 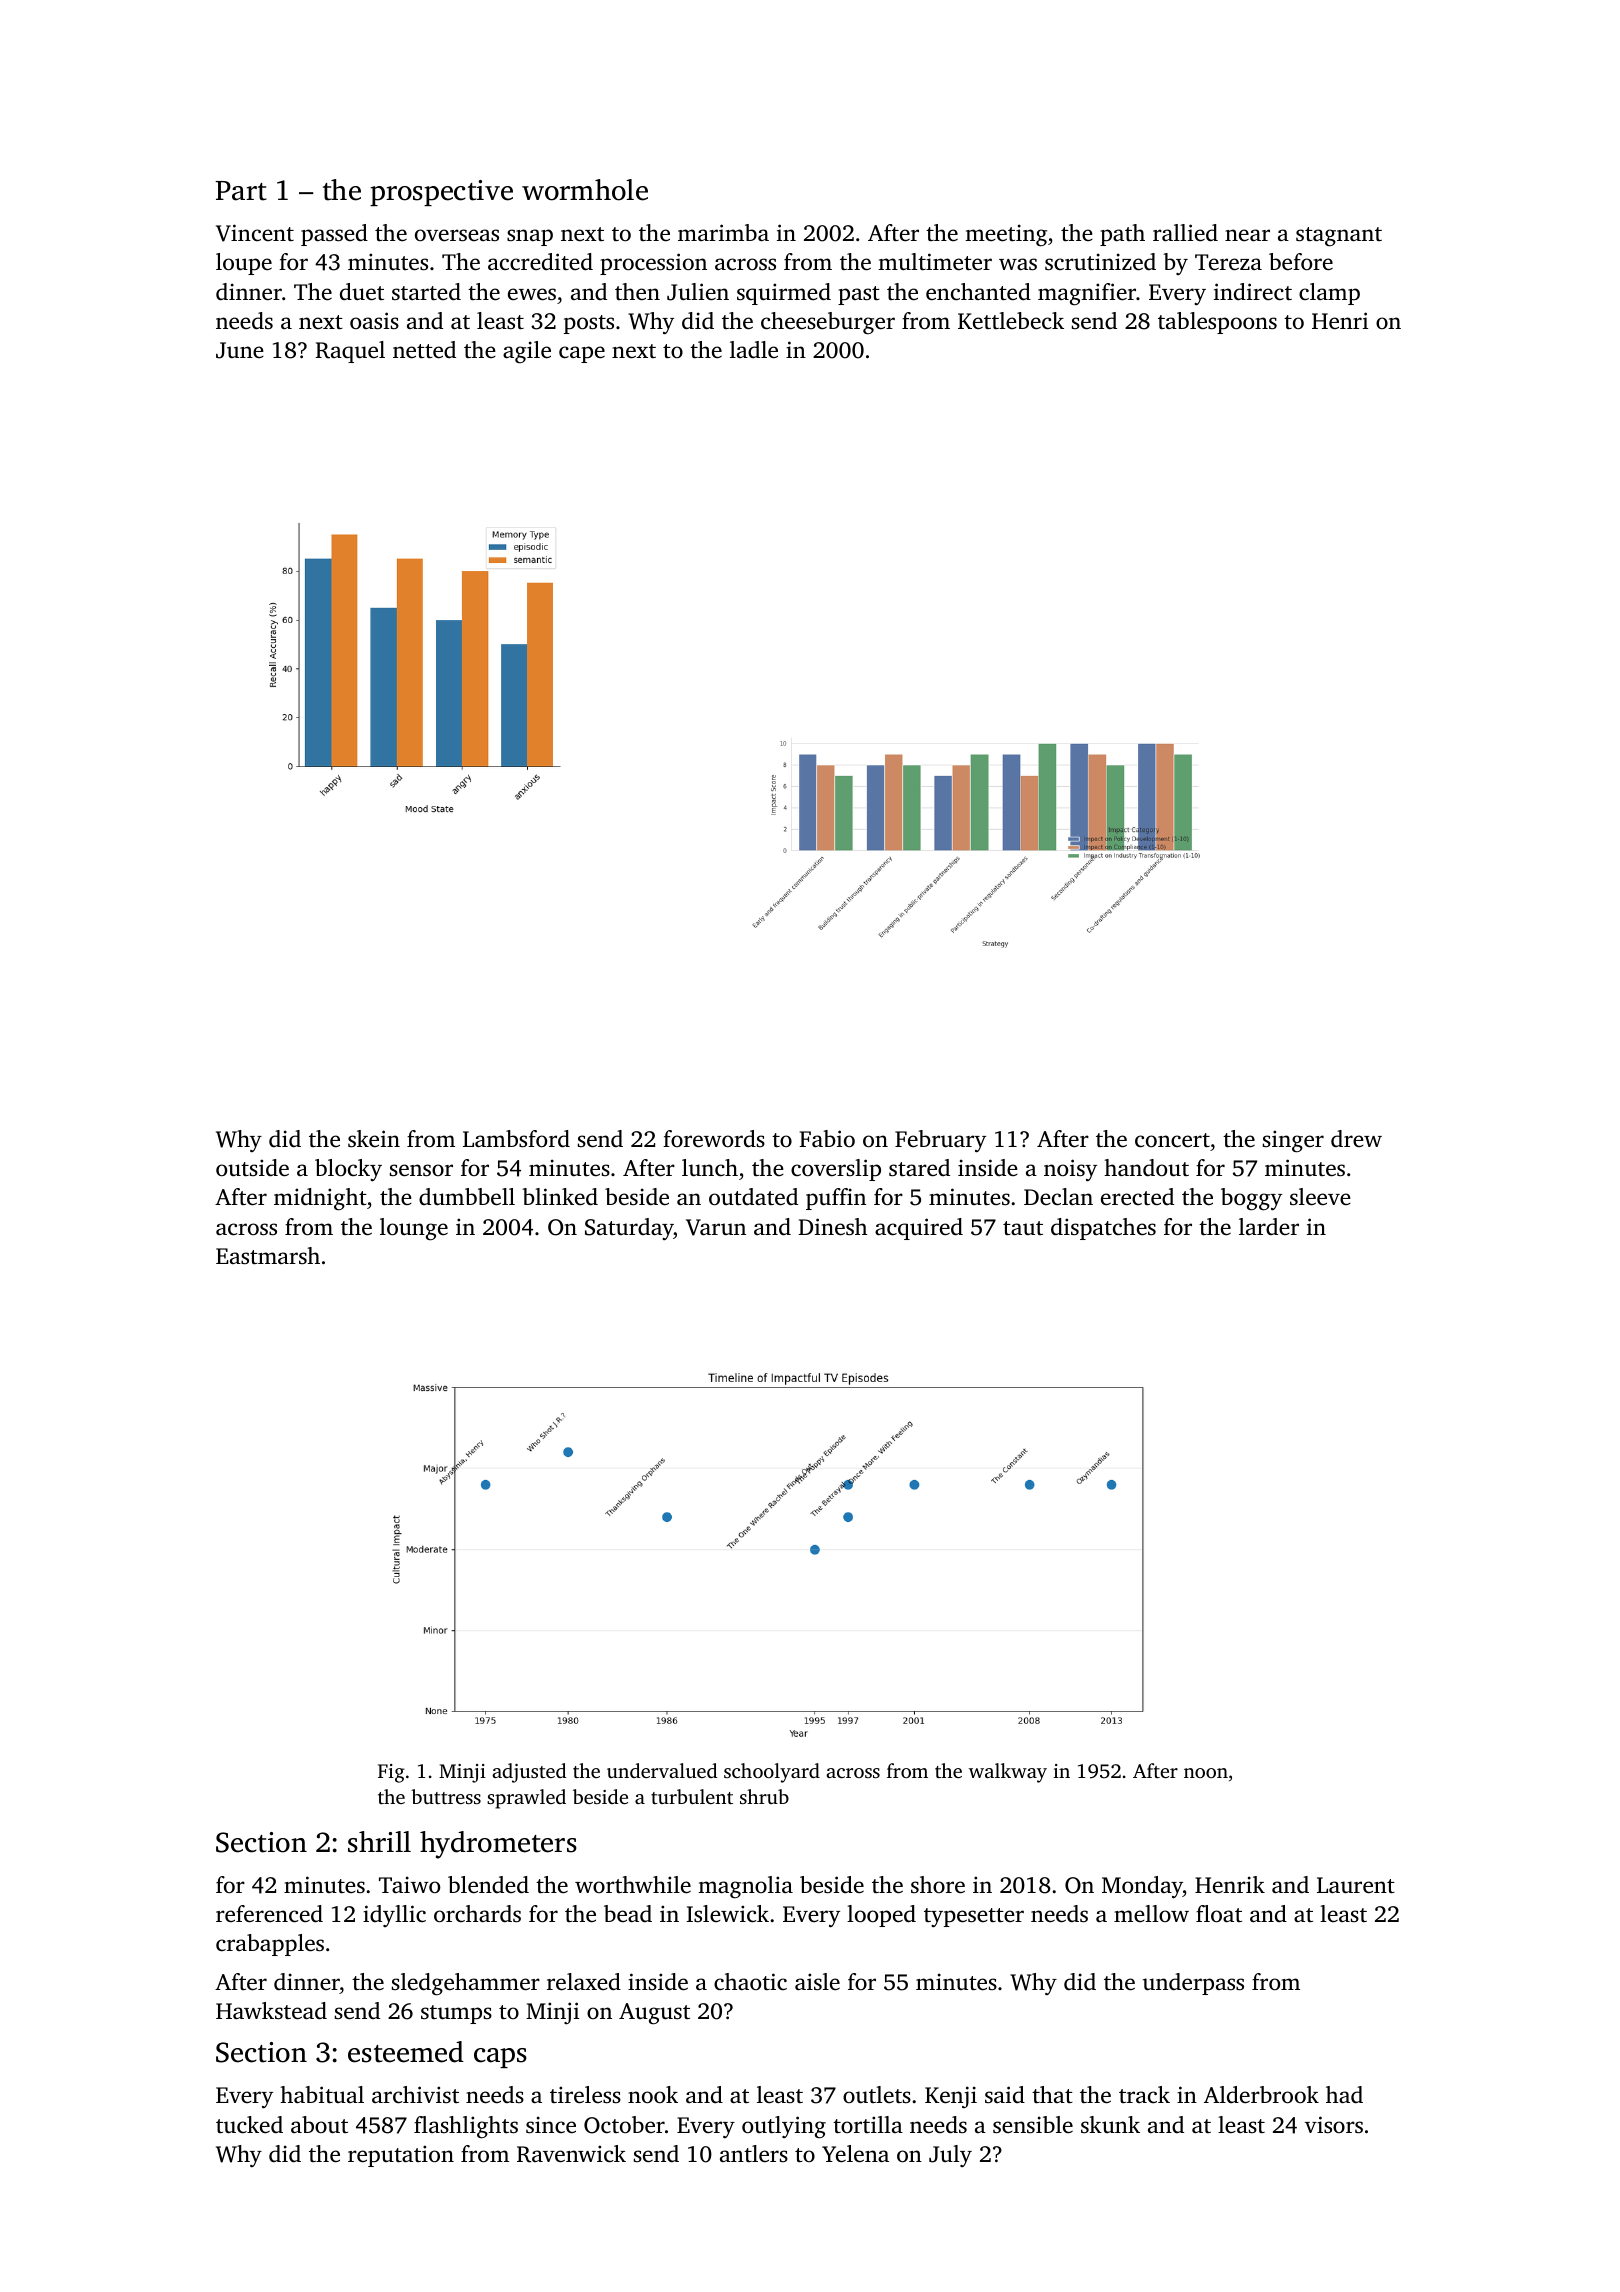 I want to click on cheeseburger, so click(x=828, y=323).
